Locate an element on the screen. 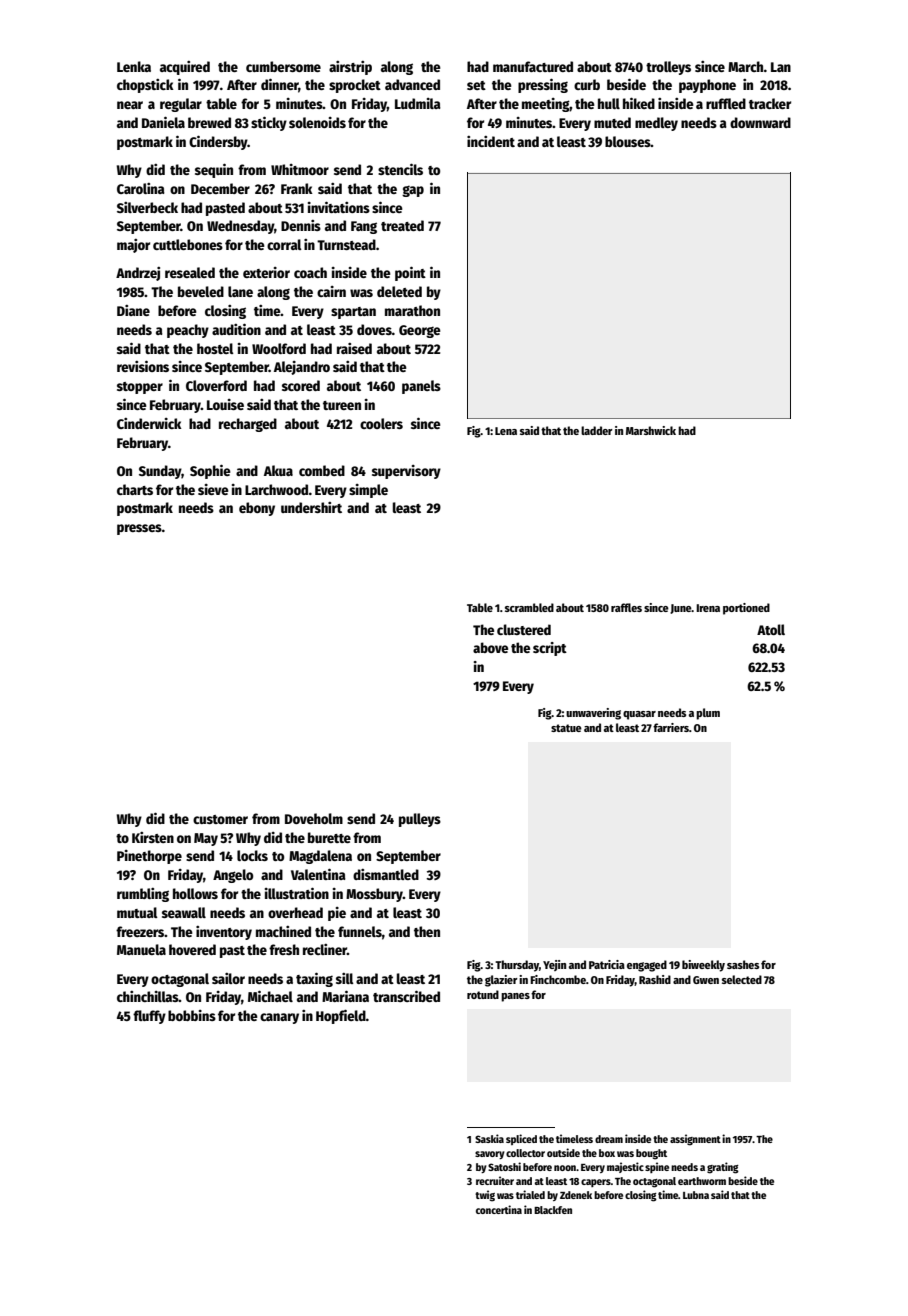 The height and width of the screenshot is (1316, 908). airstrip is located at coordinates (350, 68).
